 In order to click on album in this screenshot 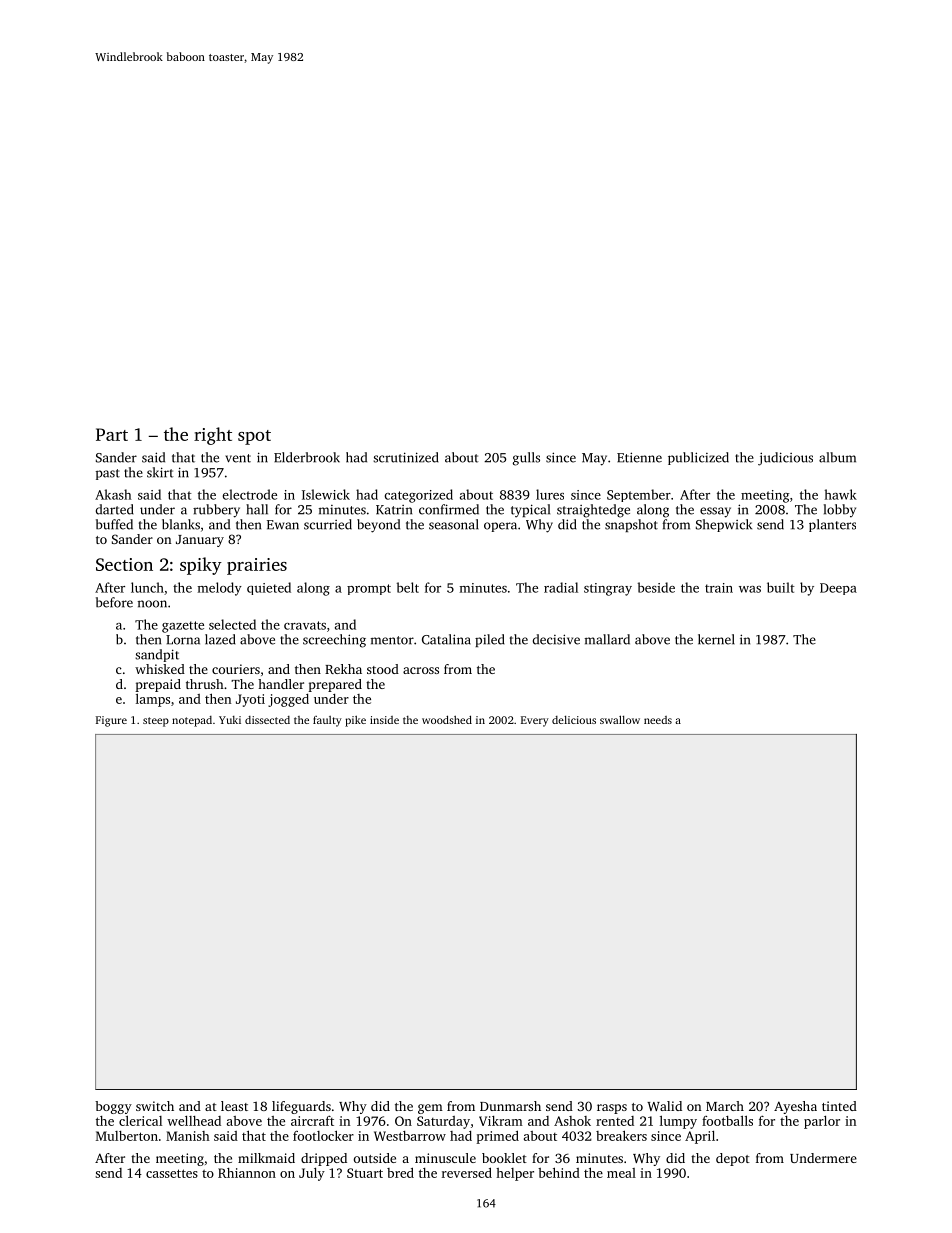, I will do `click(837, 457)`.
